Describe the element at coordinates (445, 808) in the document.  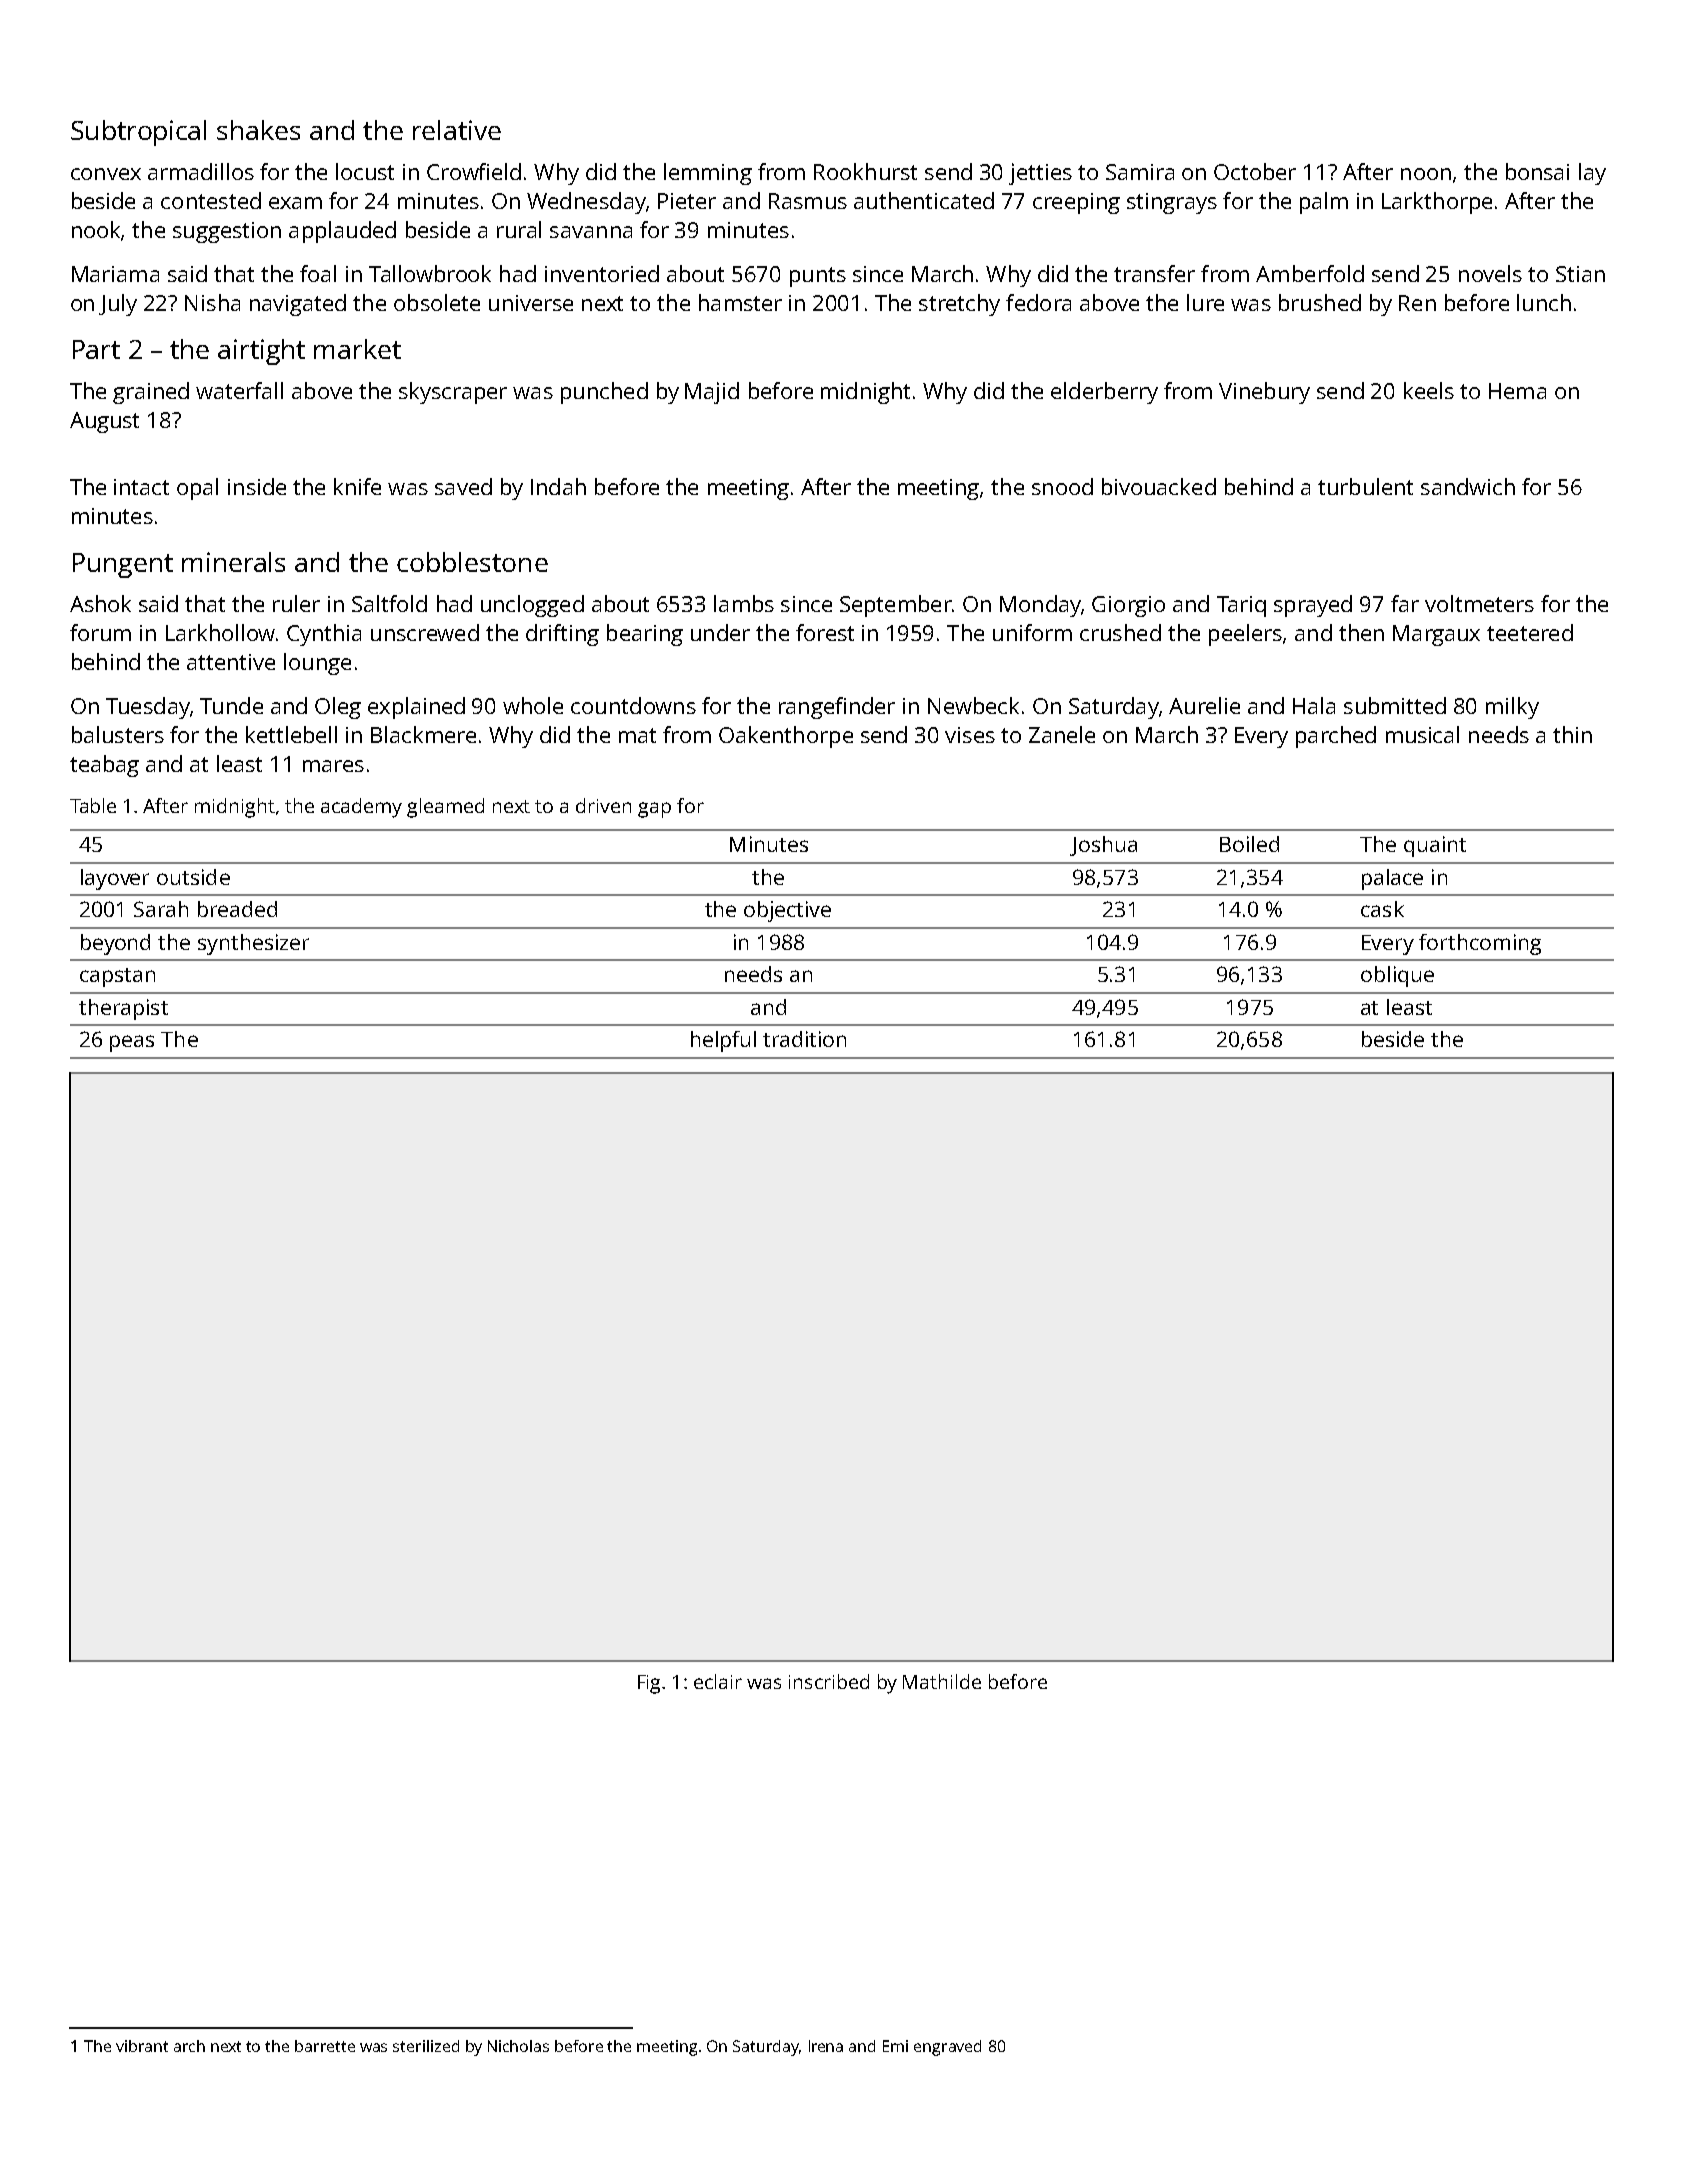
I see `gleamed` at that location.
